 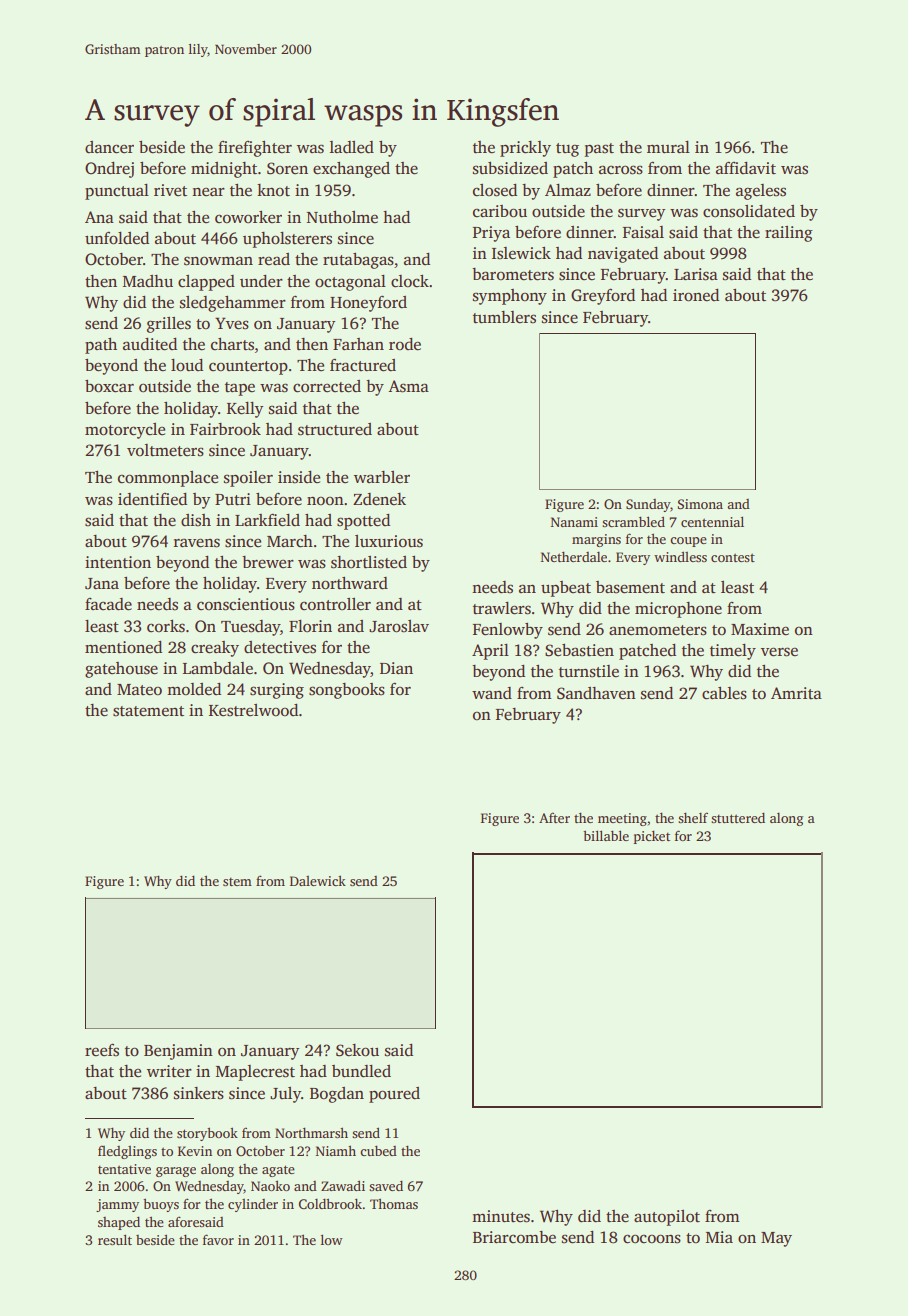 What do you see at coordinates (178, 1052) in the page?
I see `Benjamin` at bounding box center [178, 1052].
